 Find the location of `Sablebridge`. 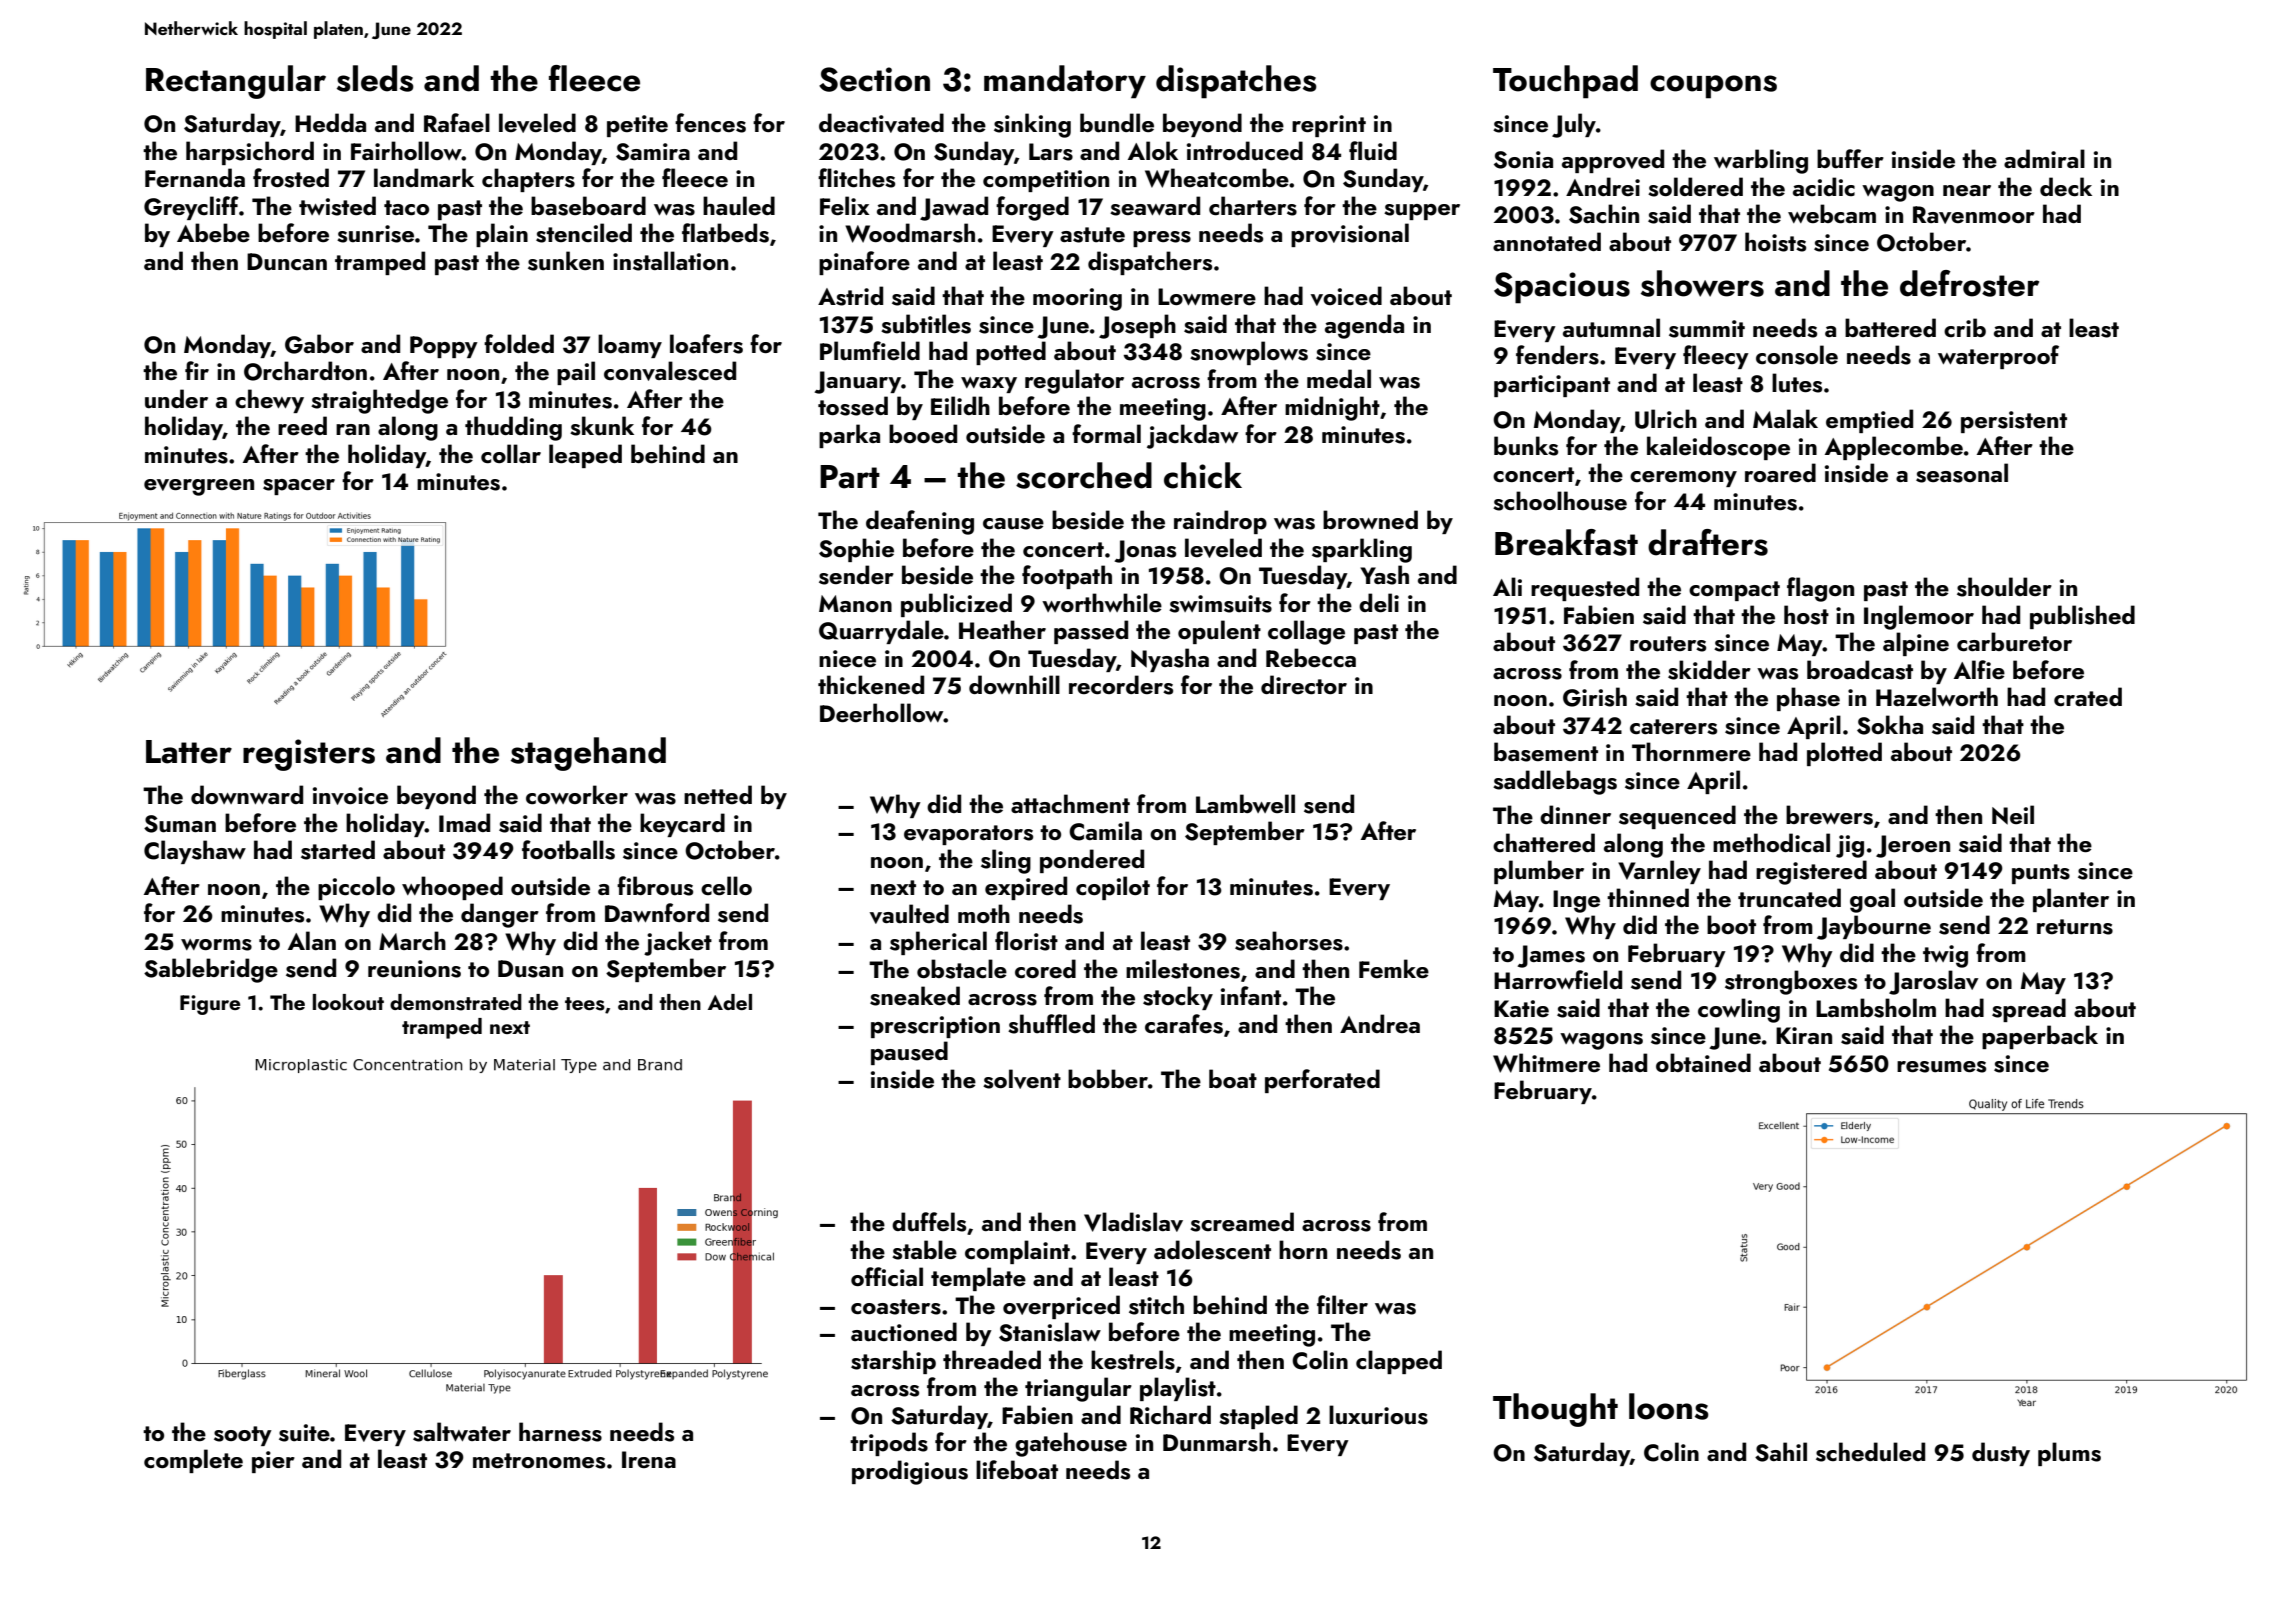

Sablebridge is located at coordinates (211, 970).
